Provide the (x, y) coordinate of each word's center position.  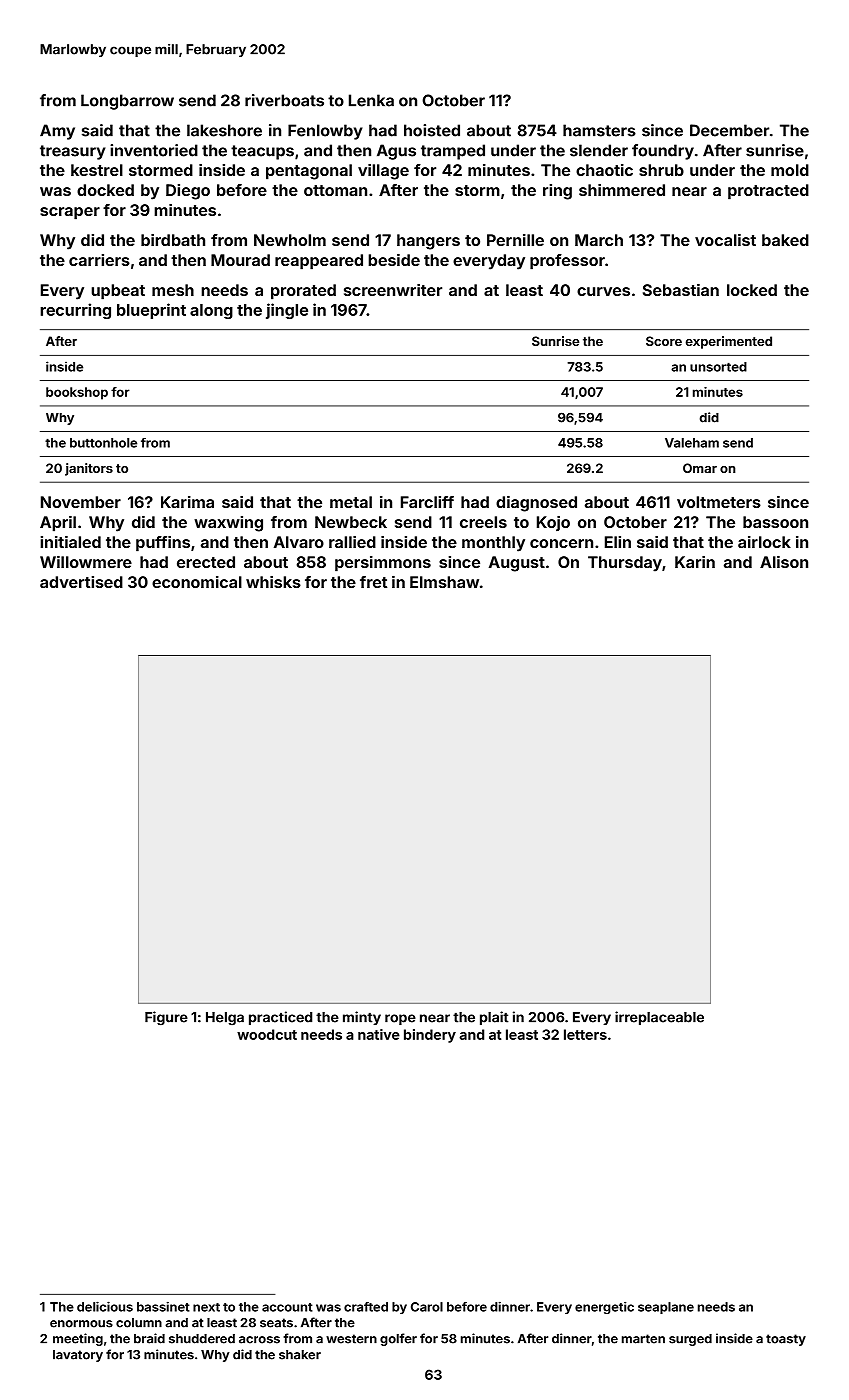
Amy (57, 132)
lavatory (78, 1356)
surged (690, 1340)
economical (197, 582)
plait (494, 1018)
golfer (398, 1339)
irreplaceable (659, 1018)
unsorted (718, 367)
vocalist (725, 240)
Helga (225, 1019)
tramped (453, 152)
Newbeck (351, 522)
